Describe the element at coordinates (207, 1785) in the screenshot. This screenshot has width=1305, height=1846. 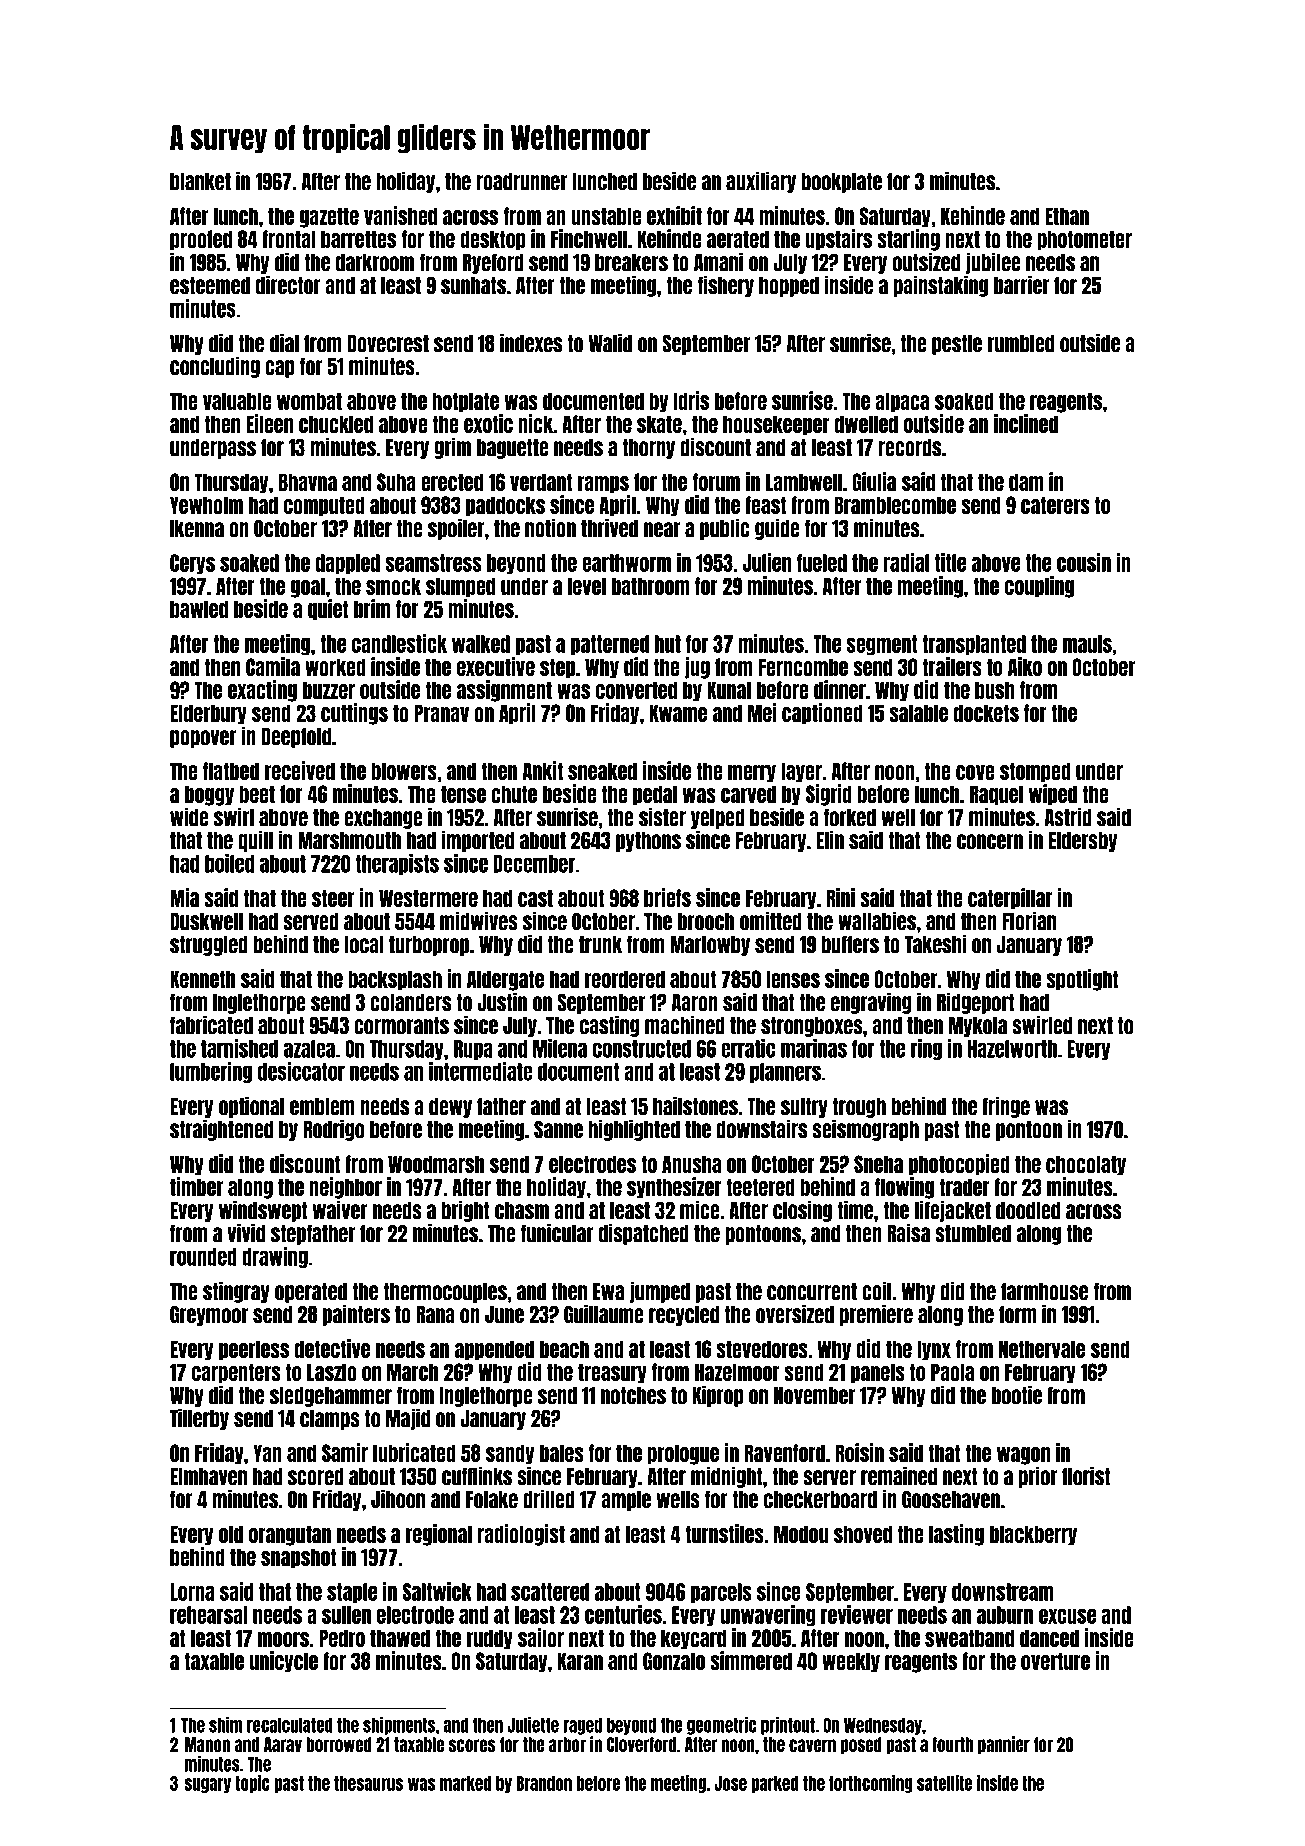
I see `sugary` at that location.
